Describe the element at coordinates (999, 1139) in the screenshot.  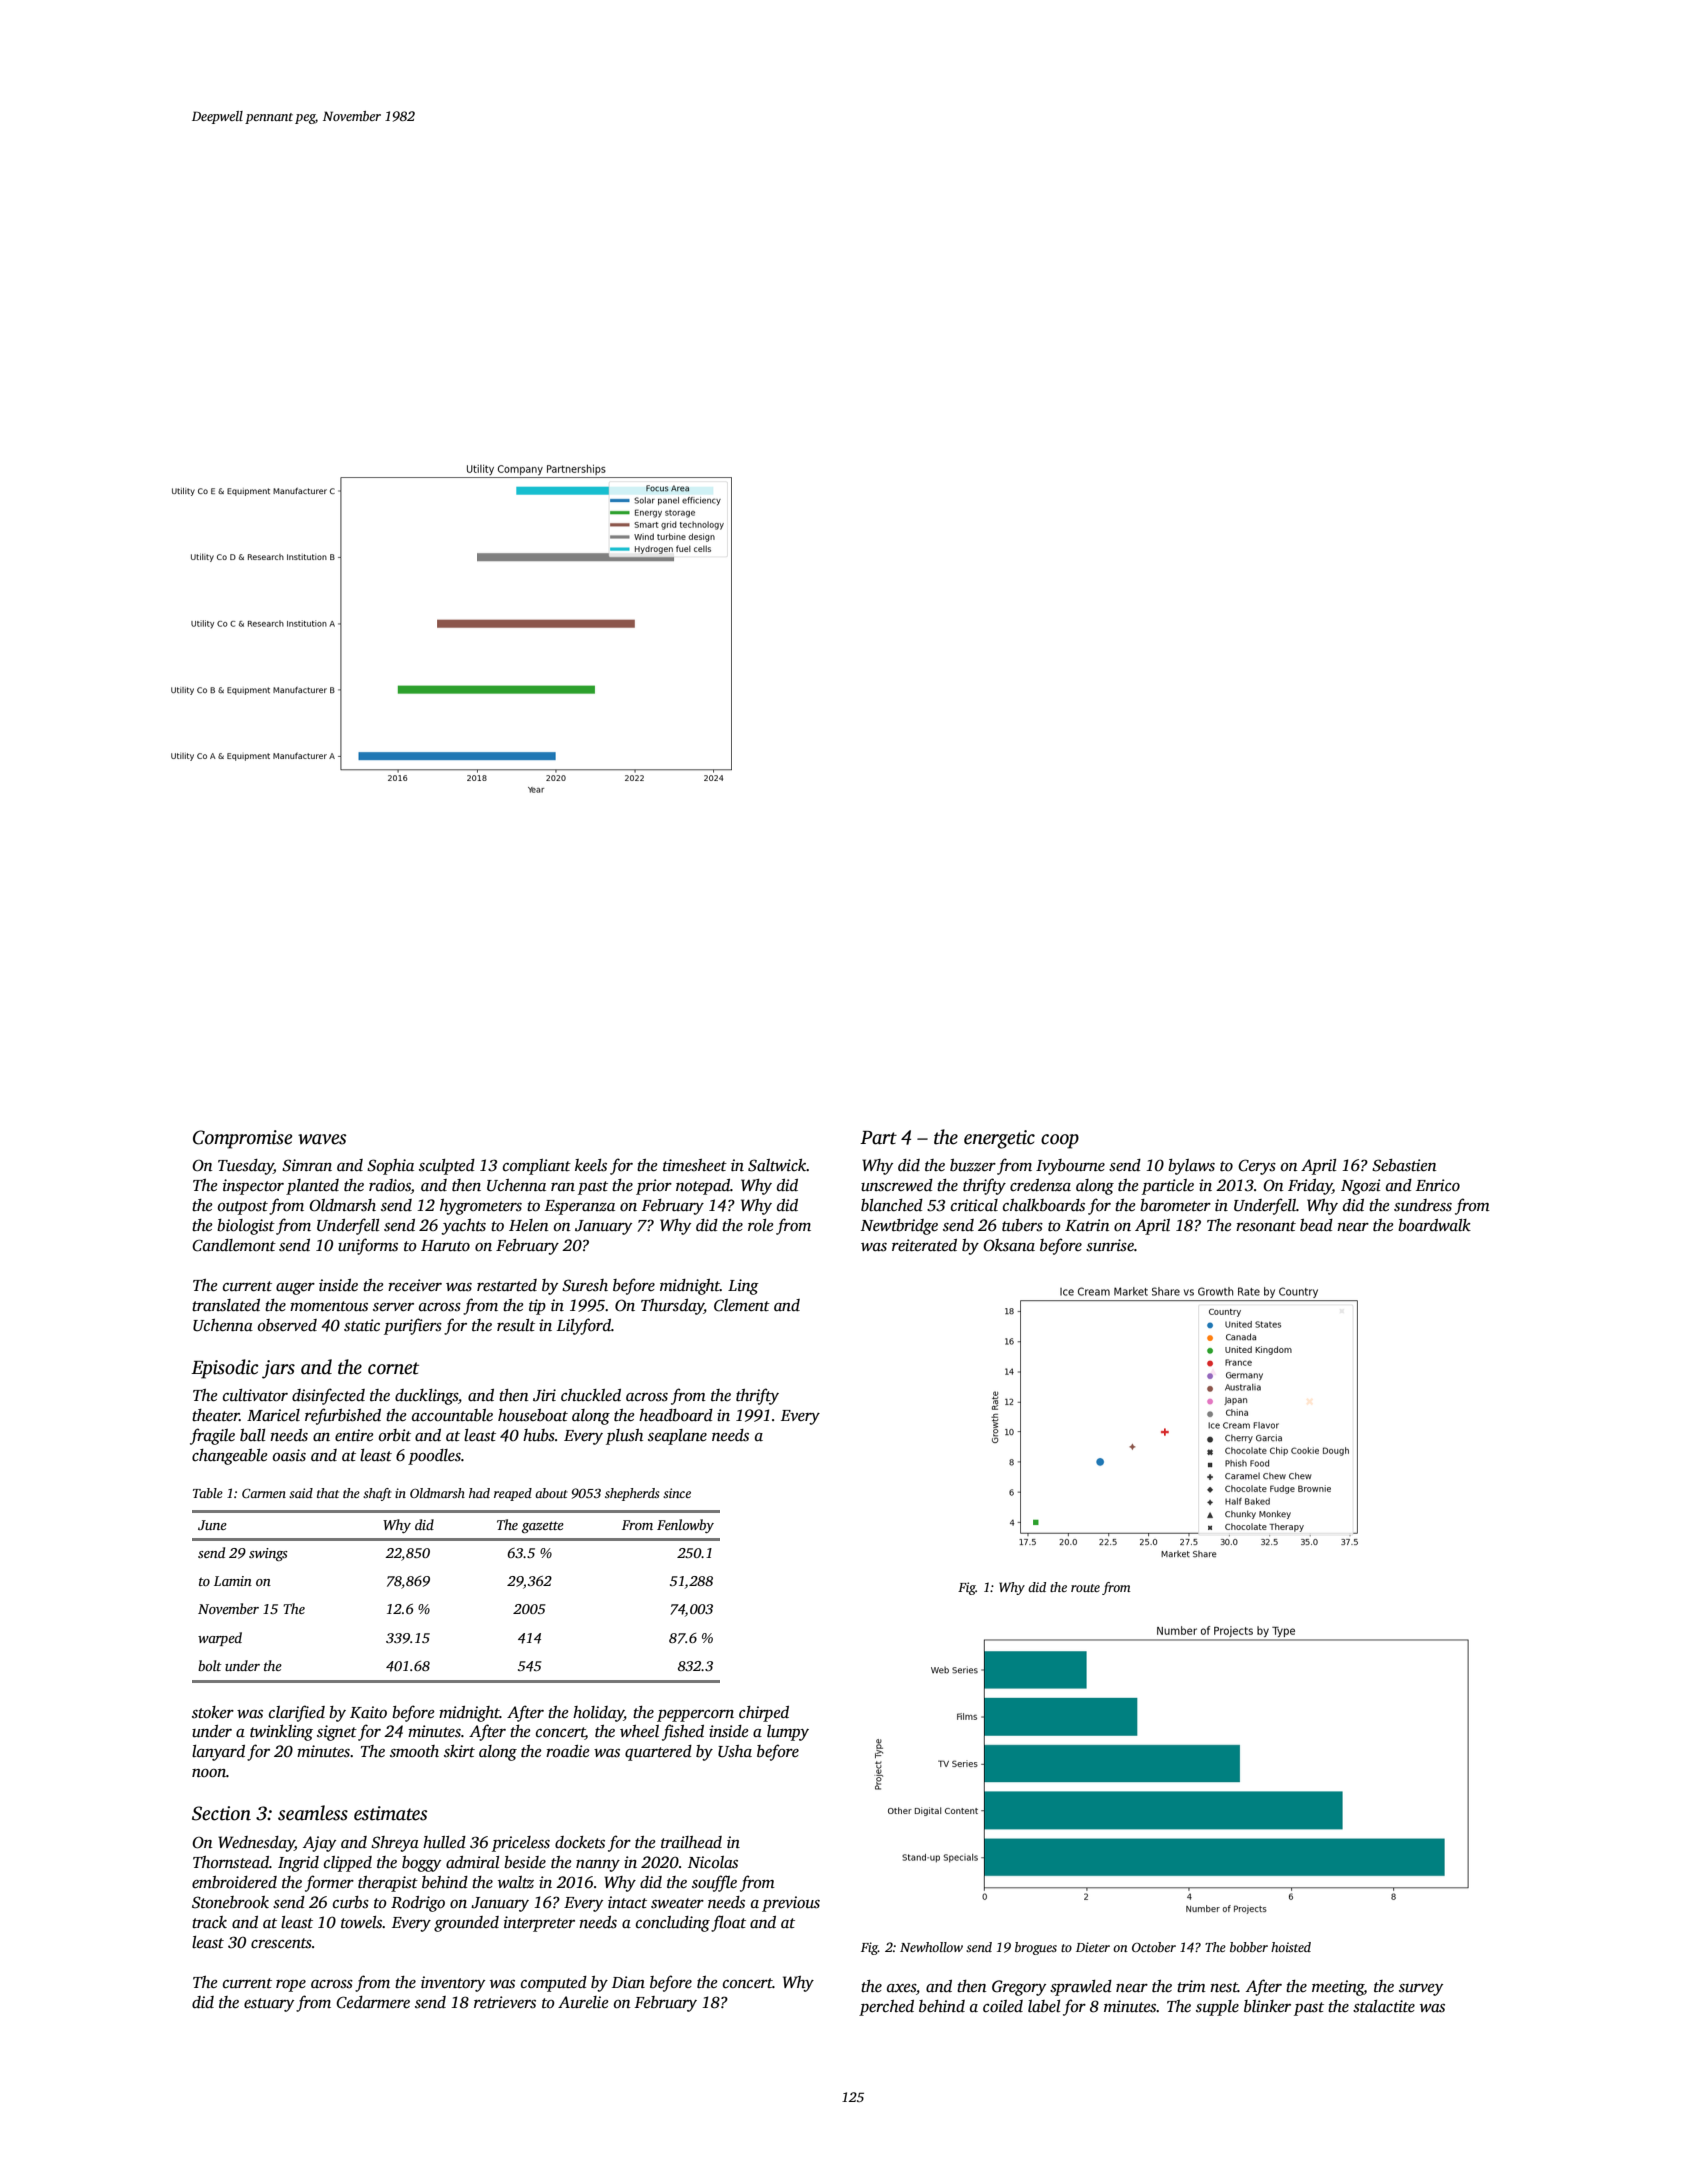
I see `energetic` at that location.
